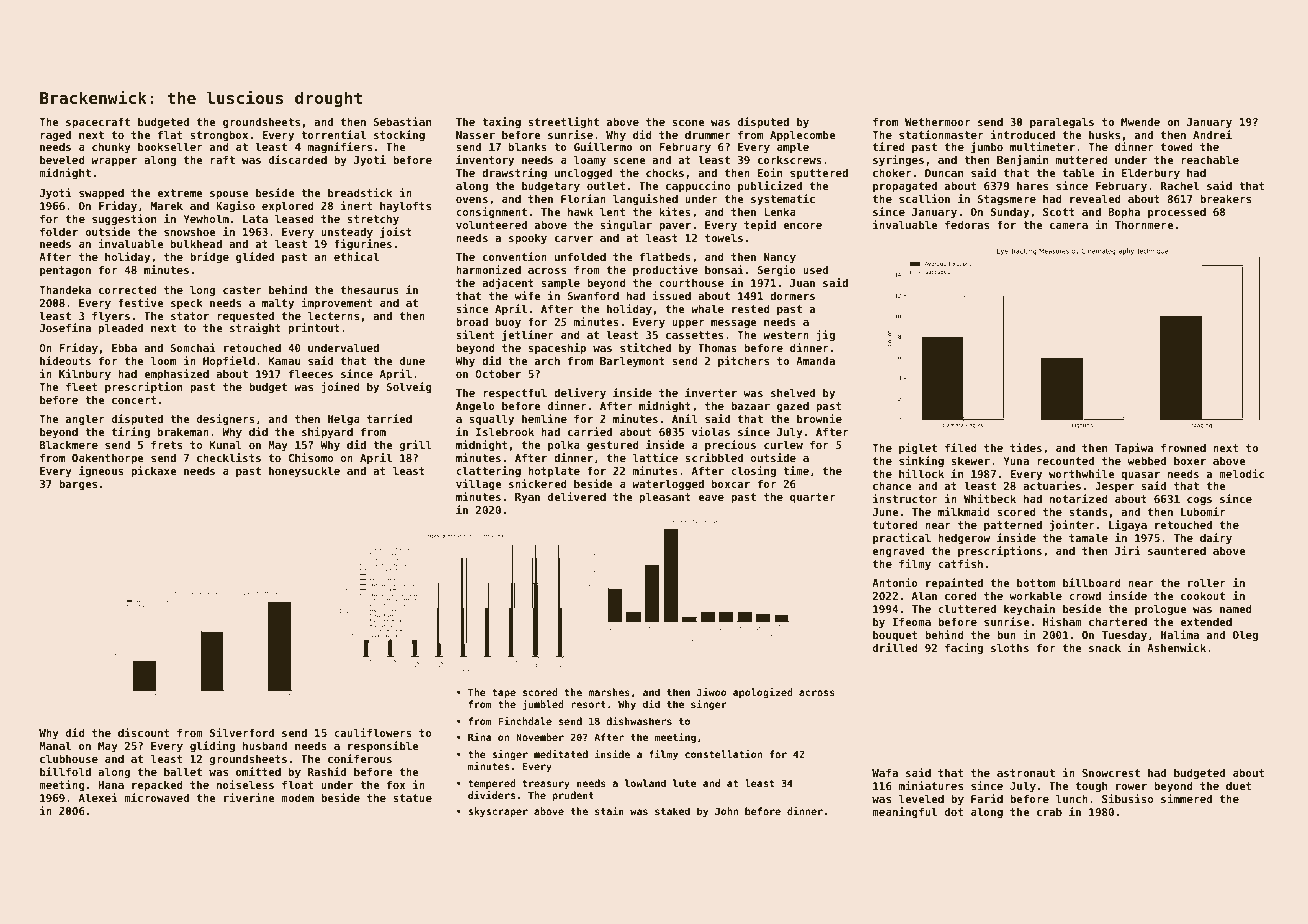 This screenshot has width=1308, height=924. What do you see at coordinates (383, 746) in the screenshot?
I see `responsible` at bounding box center [383, 746].
